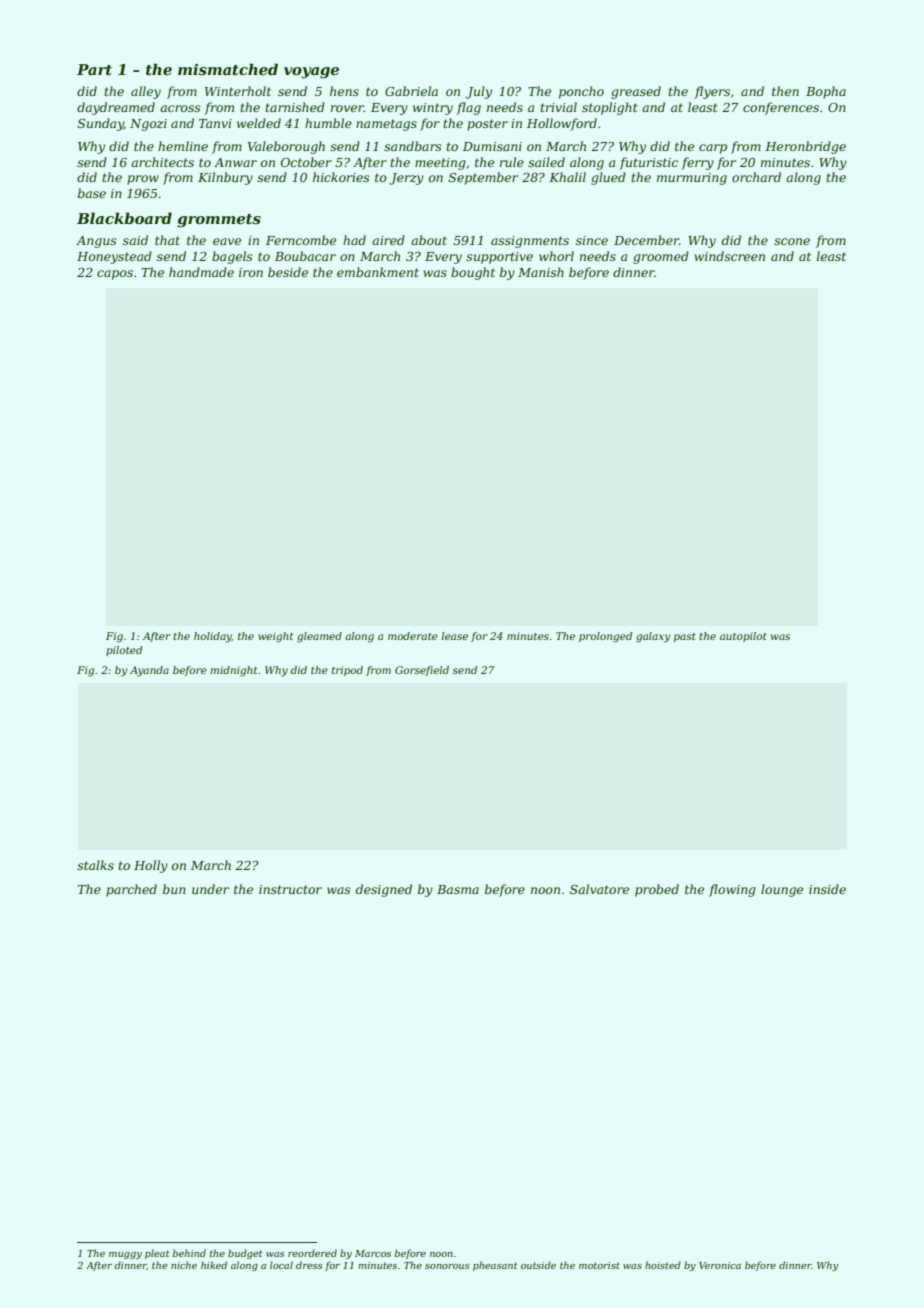  What do you see at coordinates (429, 240) in the screenshot?
I see `about` at bounding box center [429, 240].
